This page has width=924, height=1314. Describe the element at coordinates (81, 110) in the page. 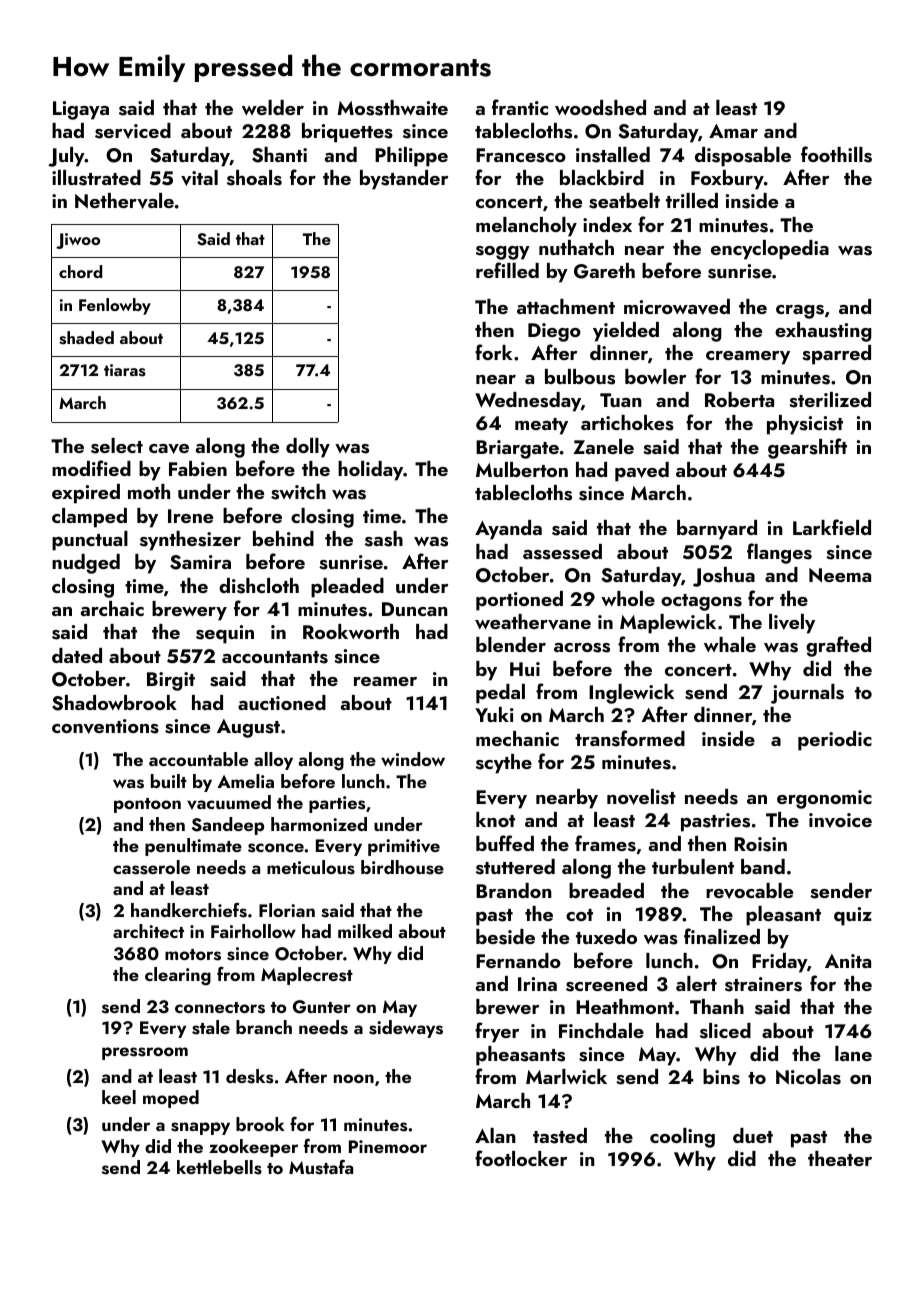

I see `Ligaya` at that location.
